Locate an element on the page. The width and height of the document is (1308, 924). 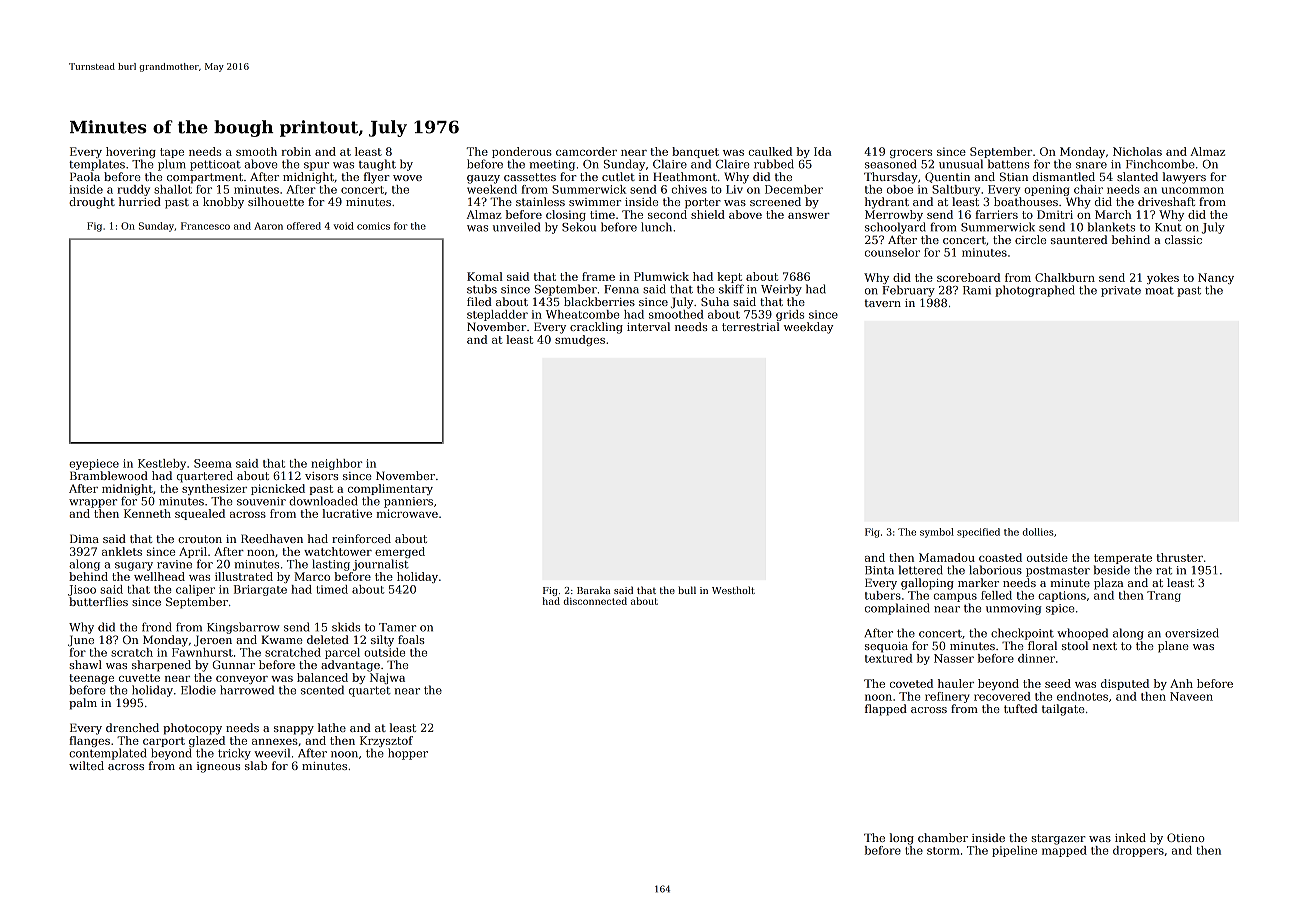
Tamer is located at coordinates (397, 627).
